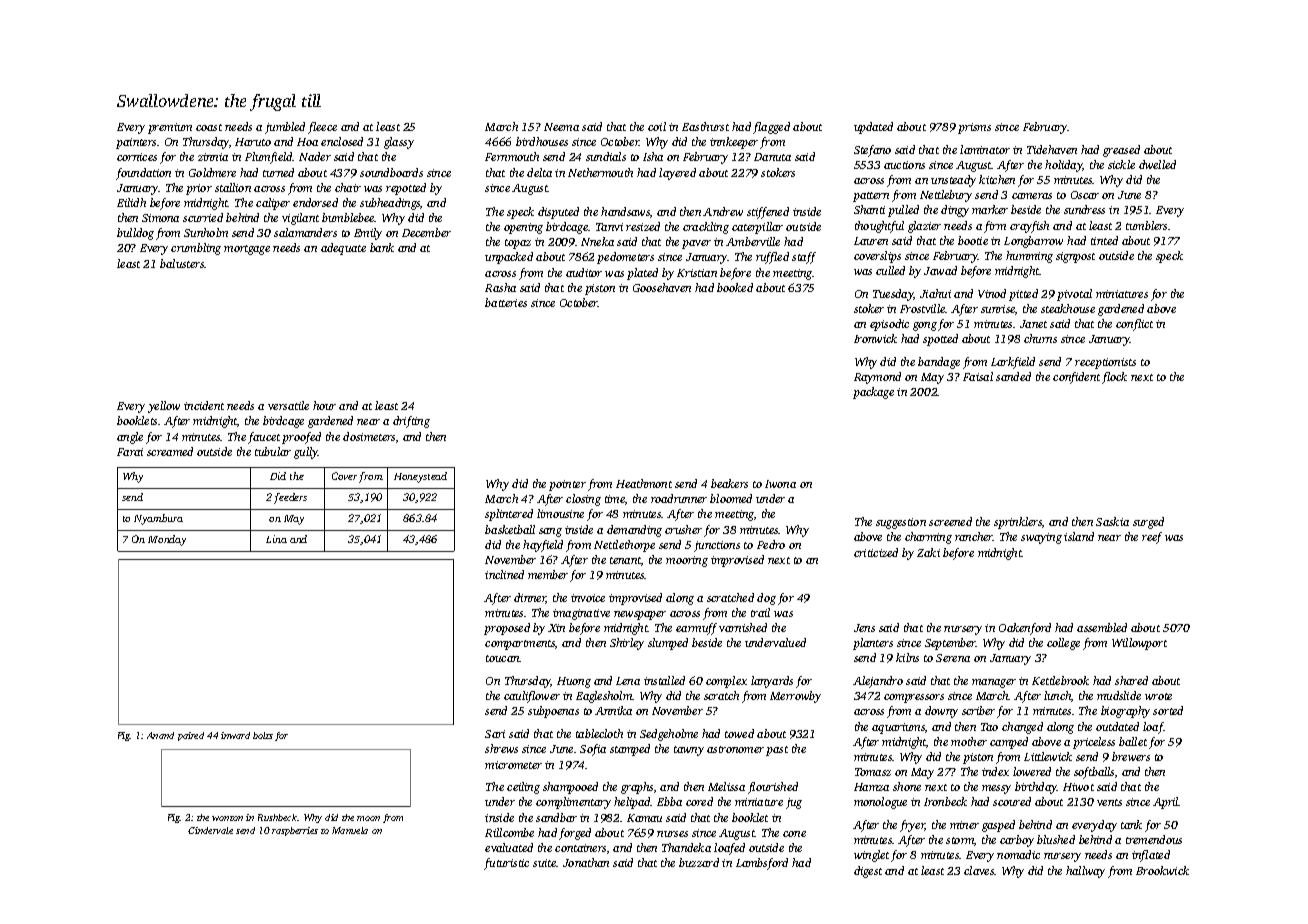 Image resolution: width=1308 pixels, height=924 pixels. What do you see at coordinates (945, 801) in the page?
I see `Ironbeck` at bounding box center [945, 801].
